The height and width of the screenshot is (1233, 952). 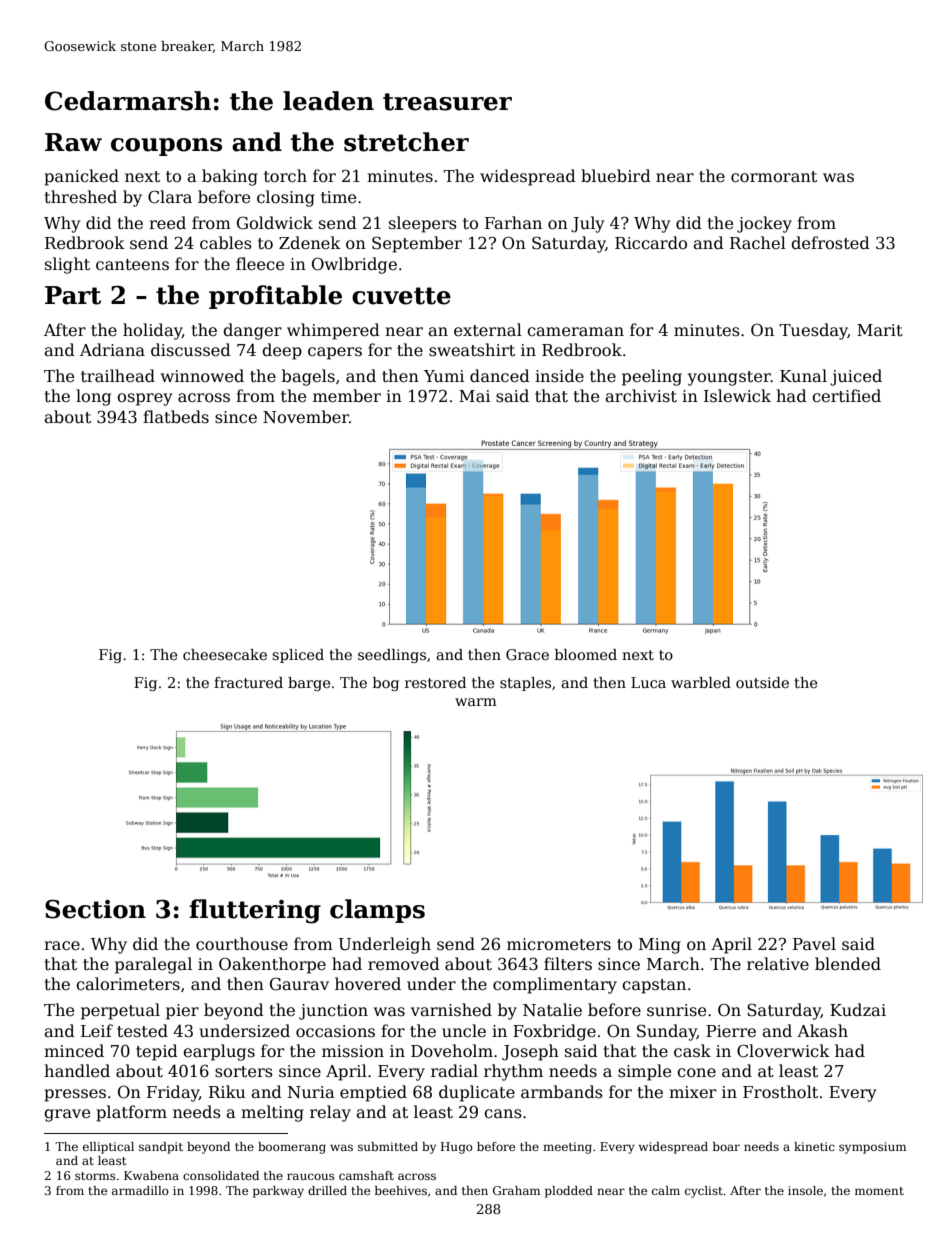 What do you see at coordinates (762, 682) in the screenshot?
I see `outside` at bounding box center [762, 682].
